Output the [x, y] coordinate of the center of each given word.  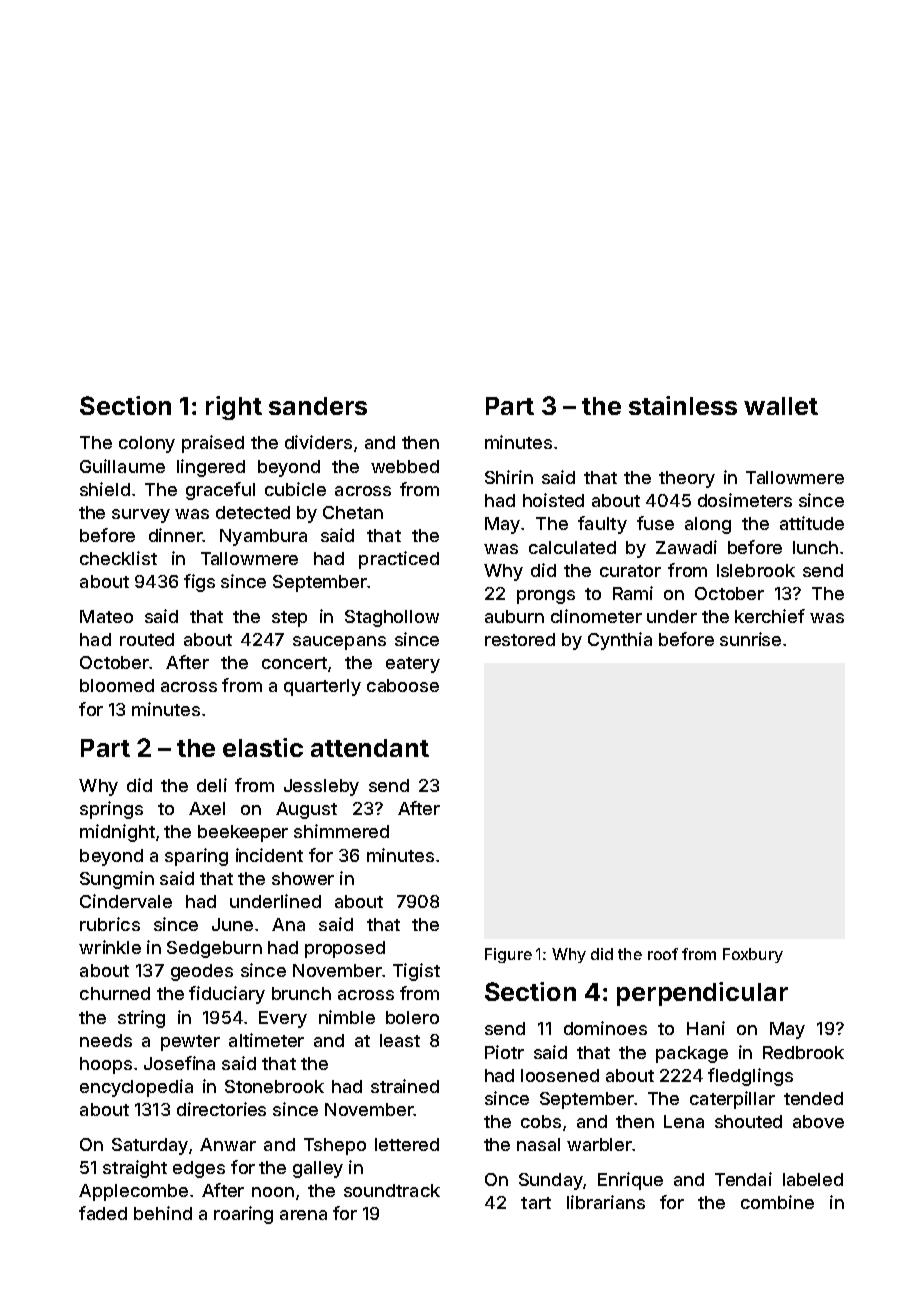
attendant [370, 748]
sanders [318, 406]
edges [199, 1169]
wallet [781, 406]
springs [111, 810]
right [234, 408]
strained [405, 1086]
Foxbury [753, 955]
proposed [345, 949]
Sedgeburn [214, 949]
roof [663, 954]
